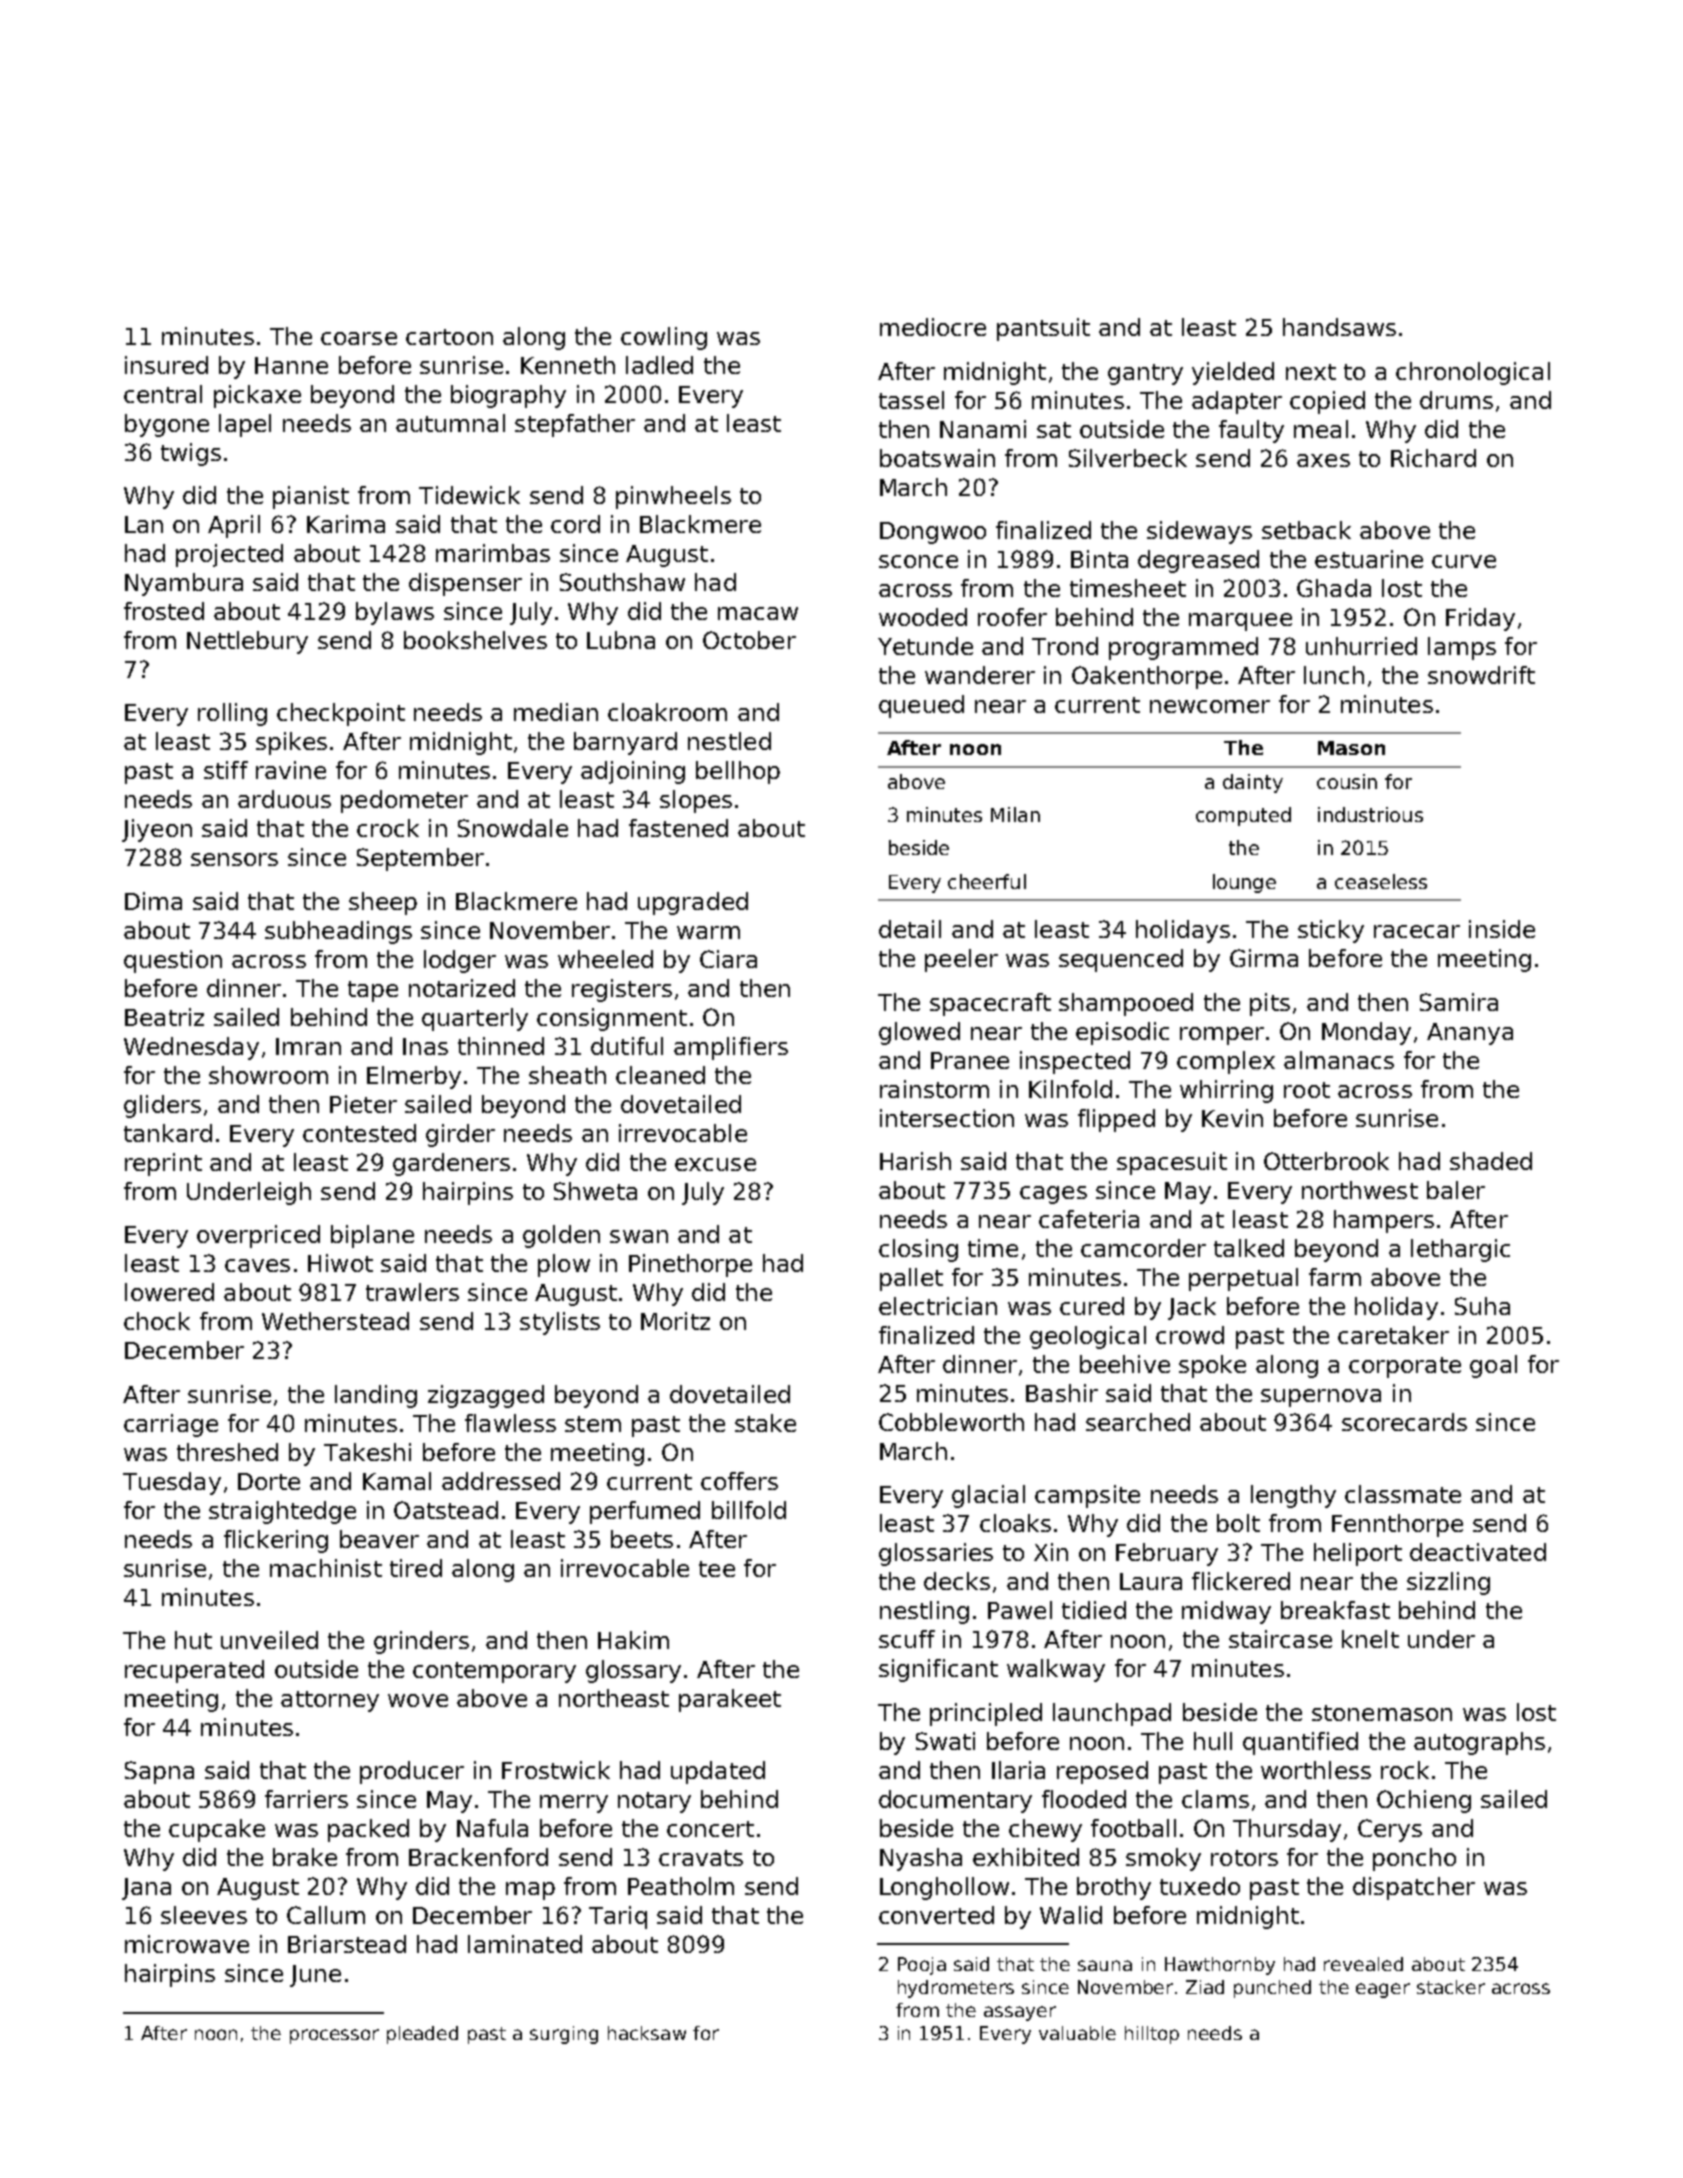  What do you see at coordinates (157, 1321) in the screenshot?
I see `chock` at bounding box center [157, 1321].
